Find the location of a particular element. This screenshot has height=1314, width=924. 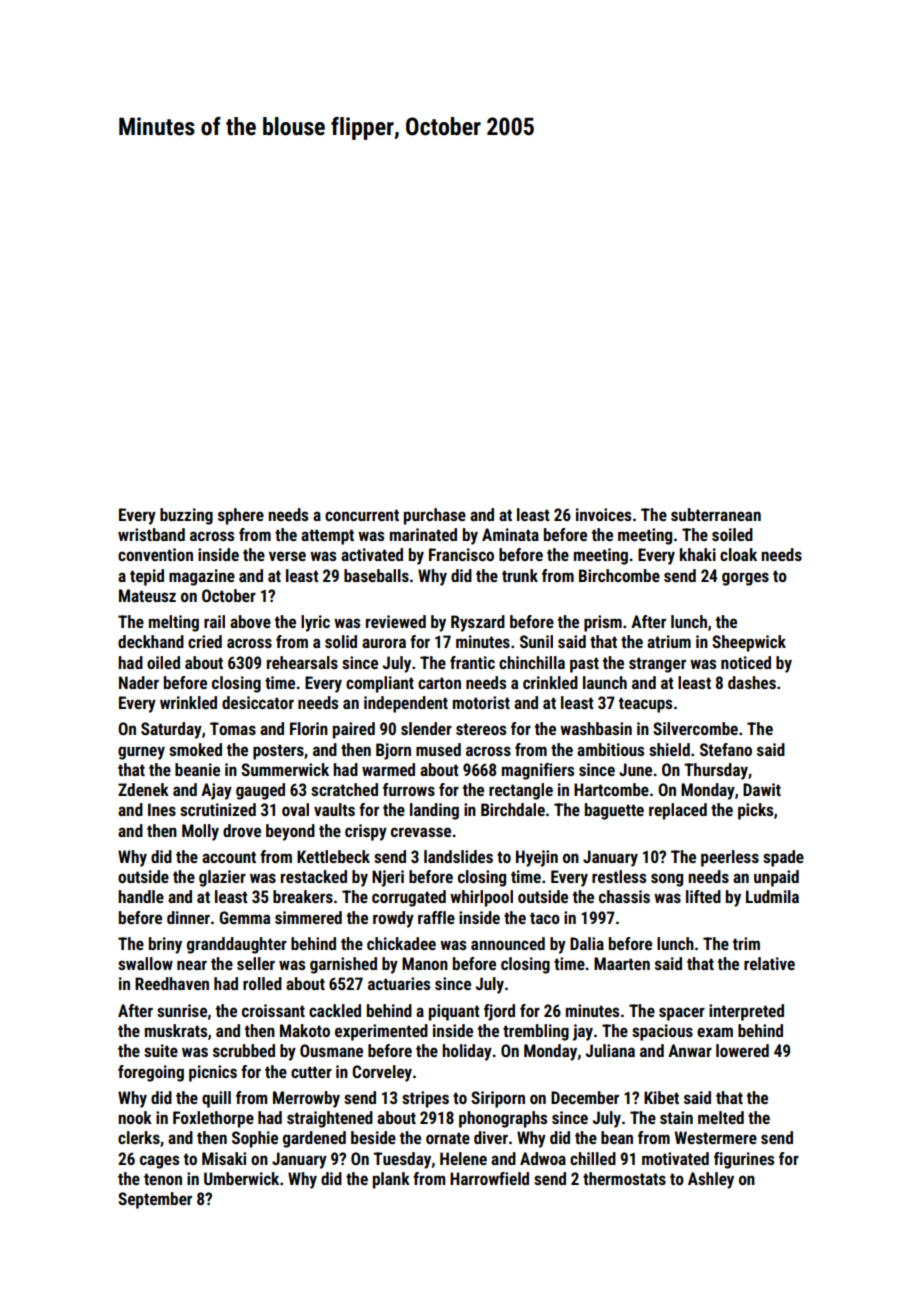

September is located at coordinates (155, 1200).
